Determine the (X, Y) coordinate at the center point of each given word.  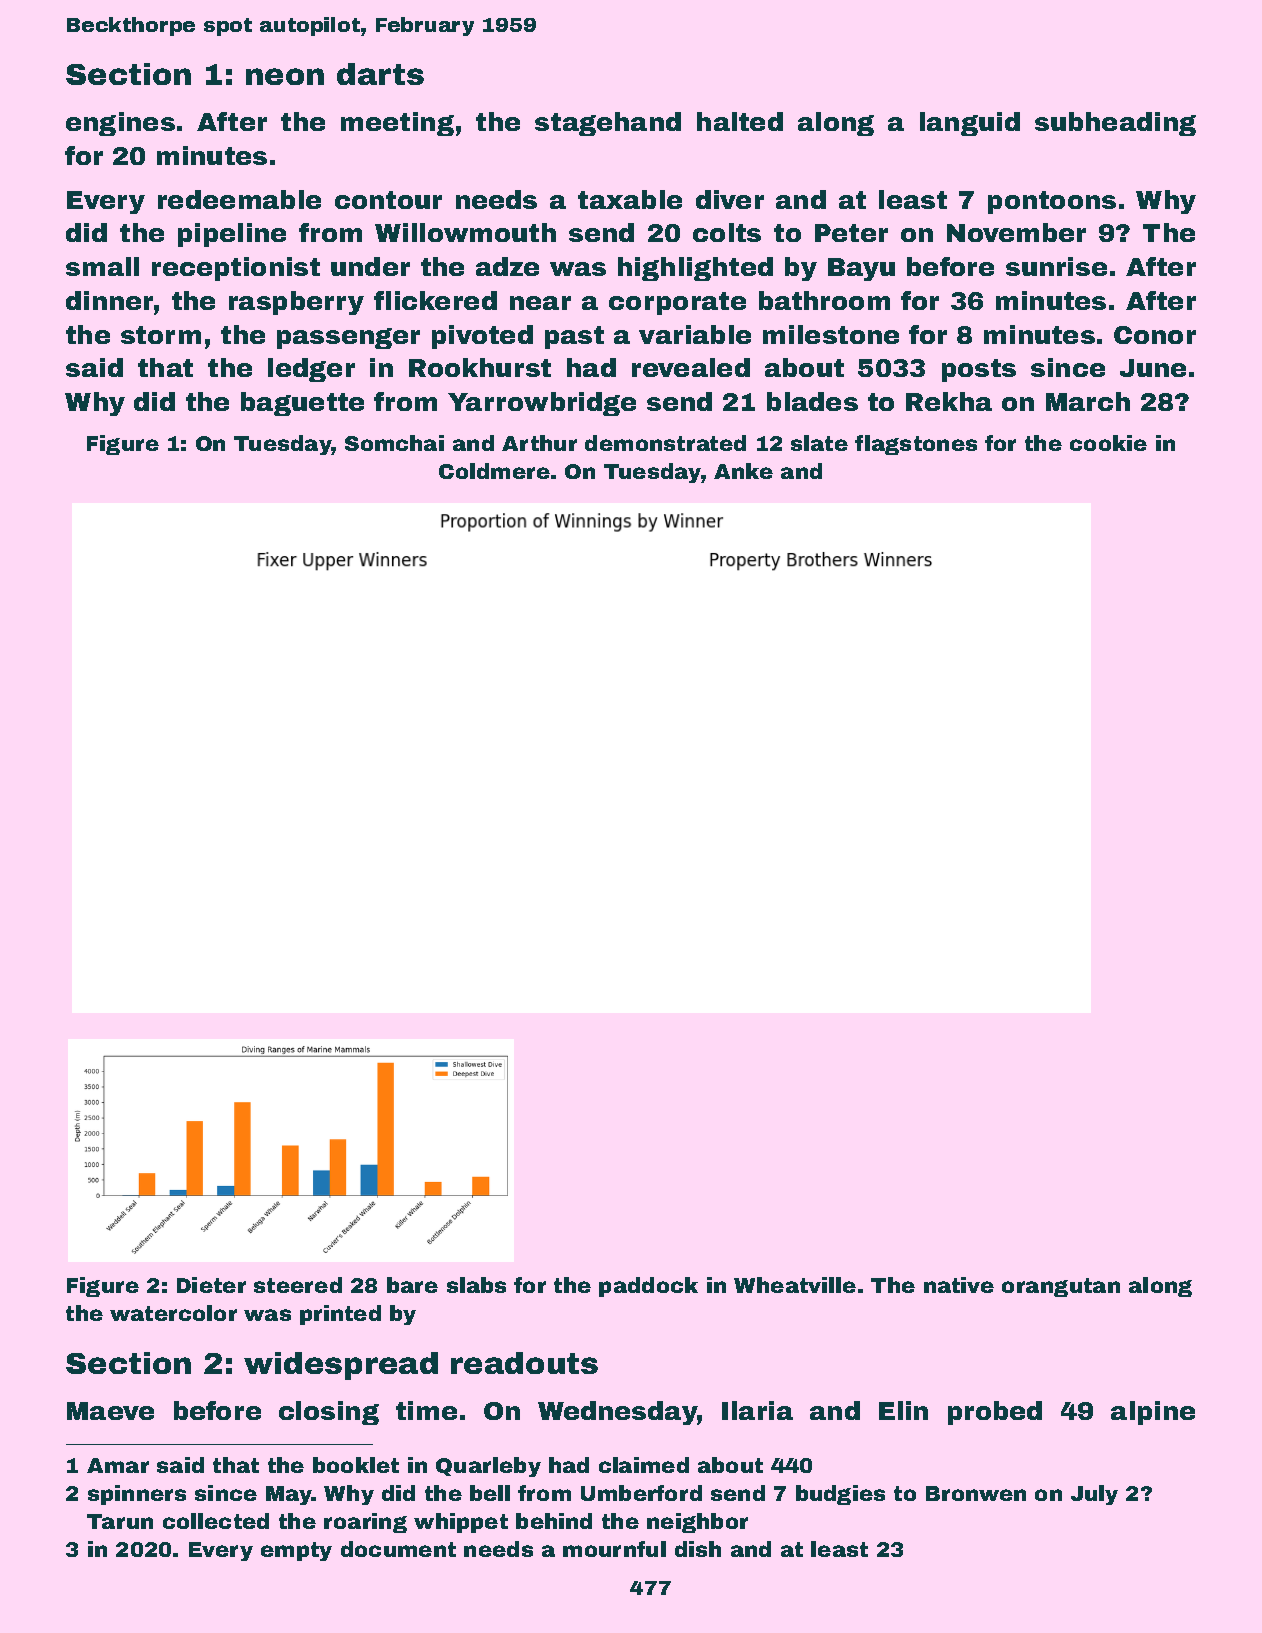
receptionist (236, 269)
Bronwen (976, 1493)
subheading (1115, 124)
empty (296, 1551)
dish (698, 1549)
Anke (743, 471)
